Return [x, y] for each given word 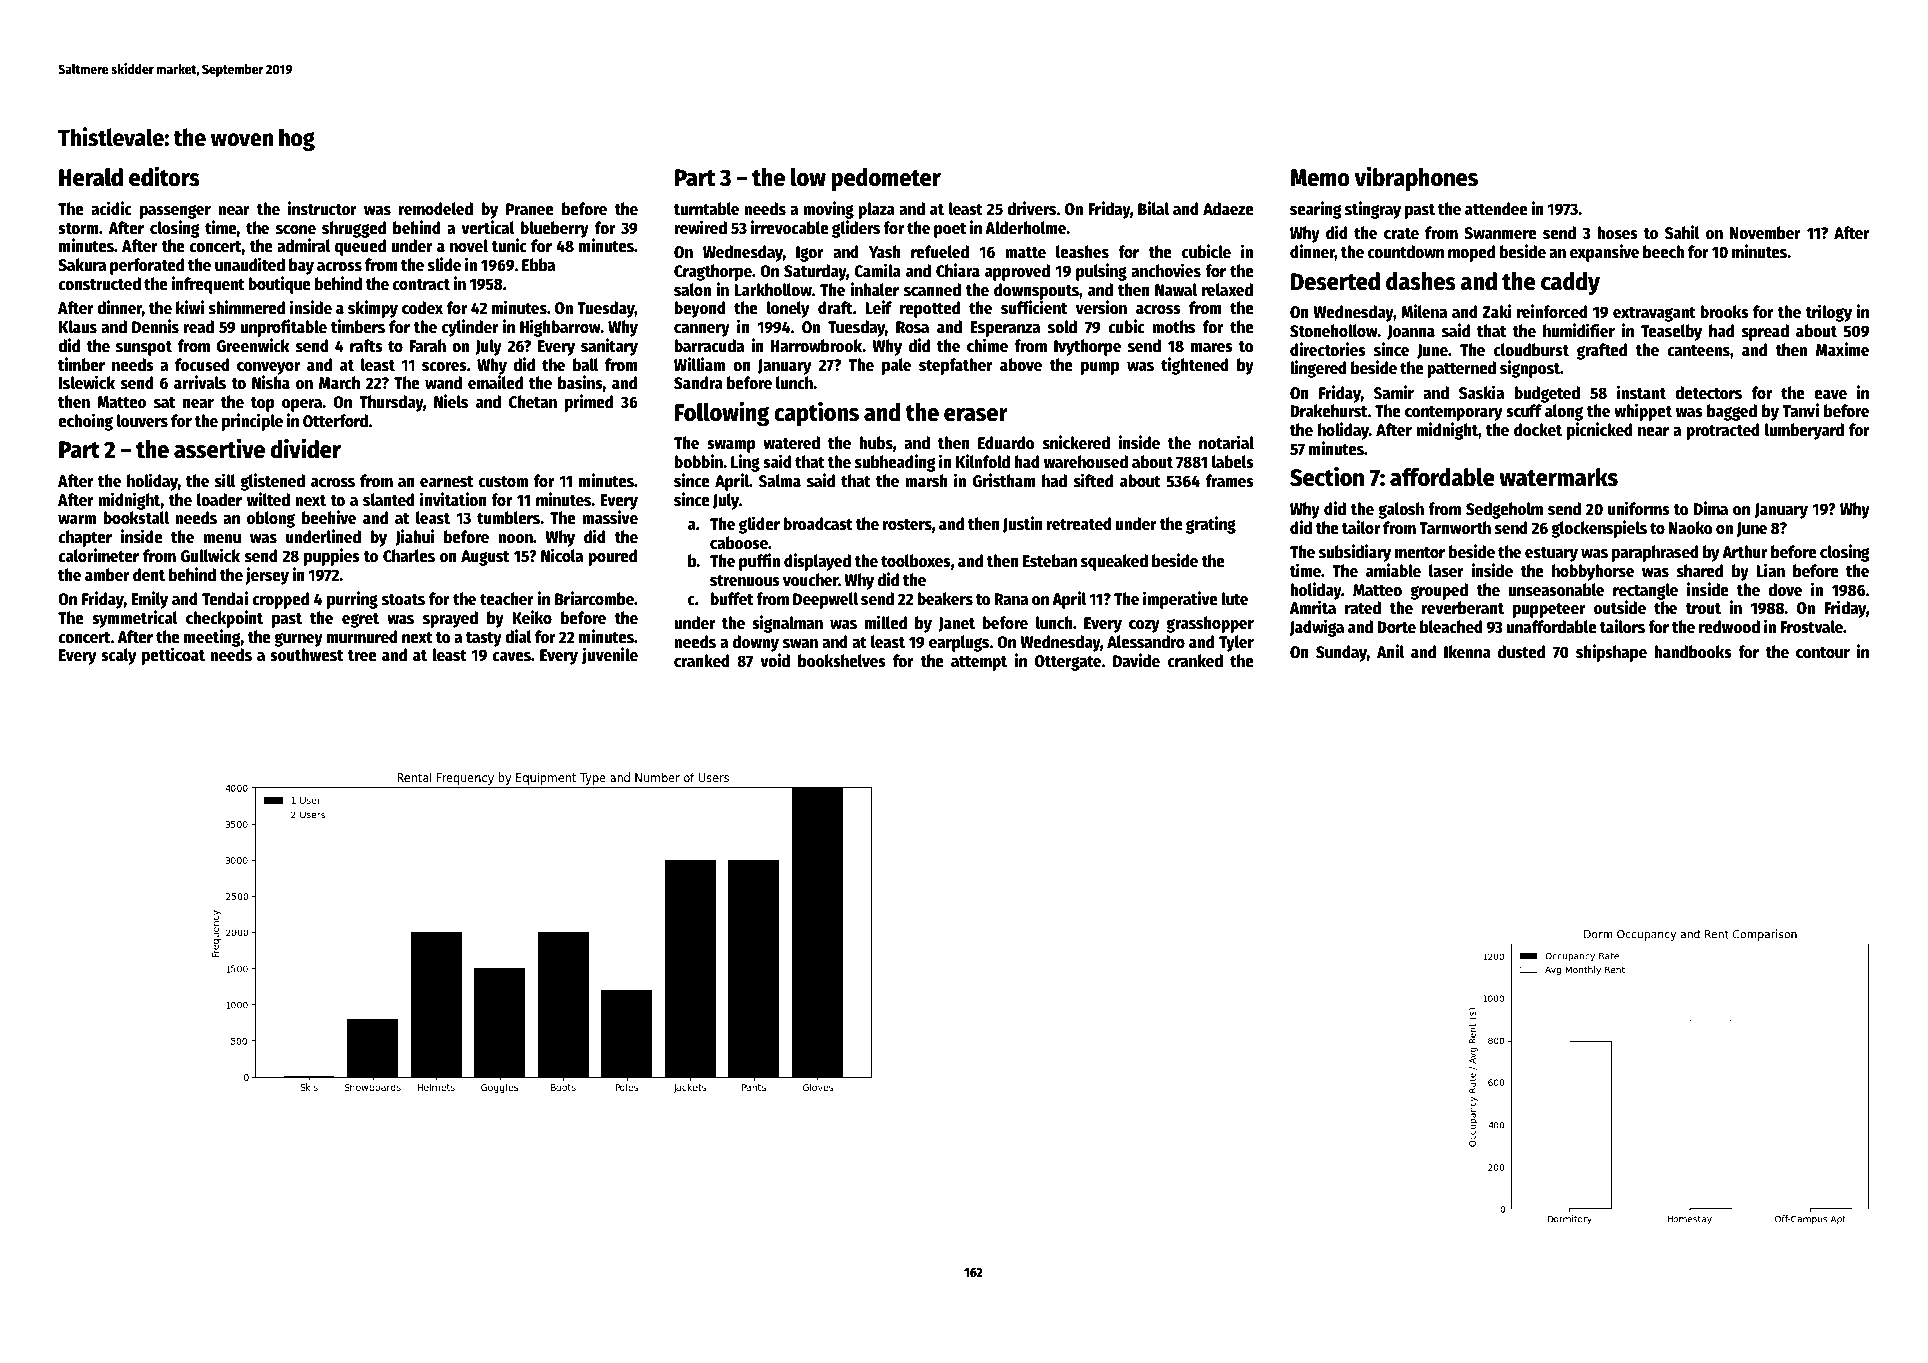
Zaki [1496, 311]
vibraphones [1416, 178]
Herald [91, 177]
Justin [1023, 524]
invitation [453, 499]
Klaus [78, 327]
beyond [700, 309]
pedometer [886, 179]
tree [362, 656]
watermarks [1558, 477]
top [263, 404]
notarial [1226, 442]
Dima [1711, 508]
